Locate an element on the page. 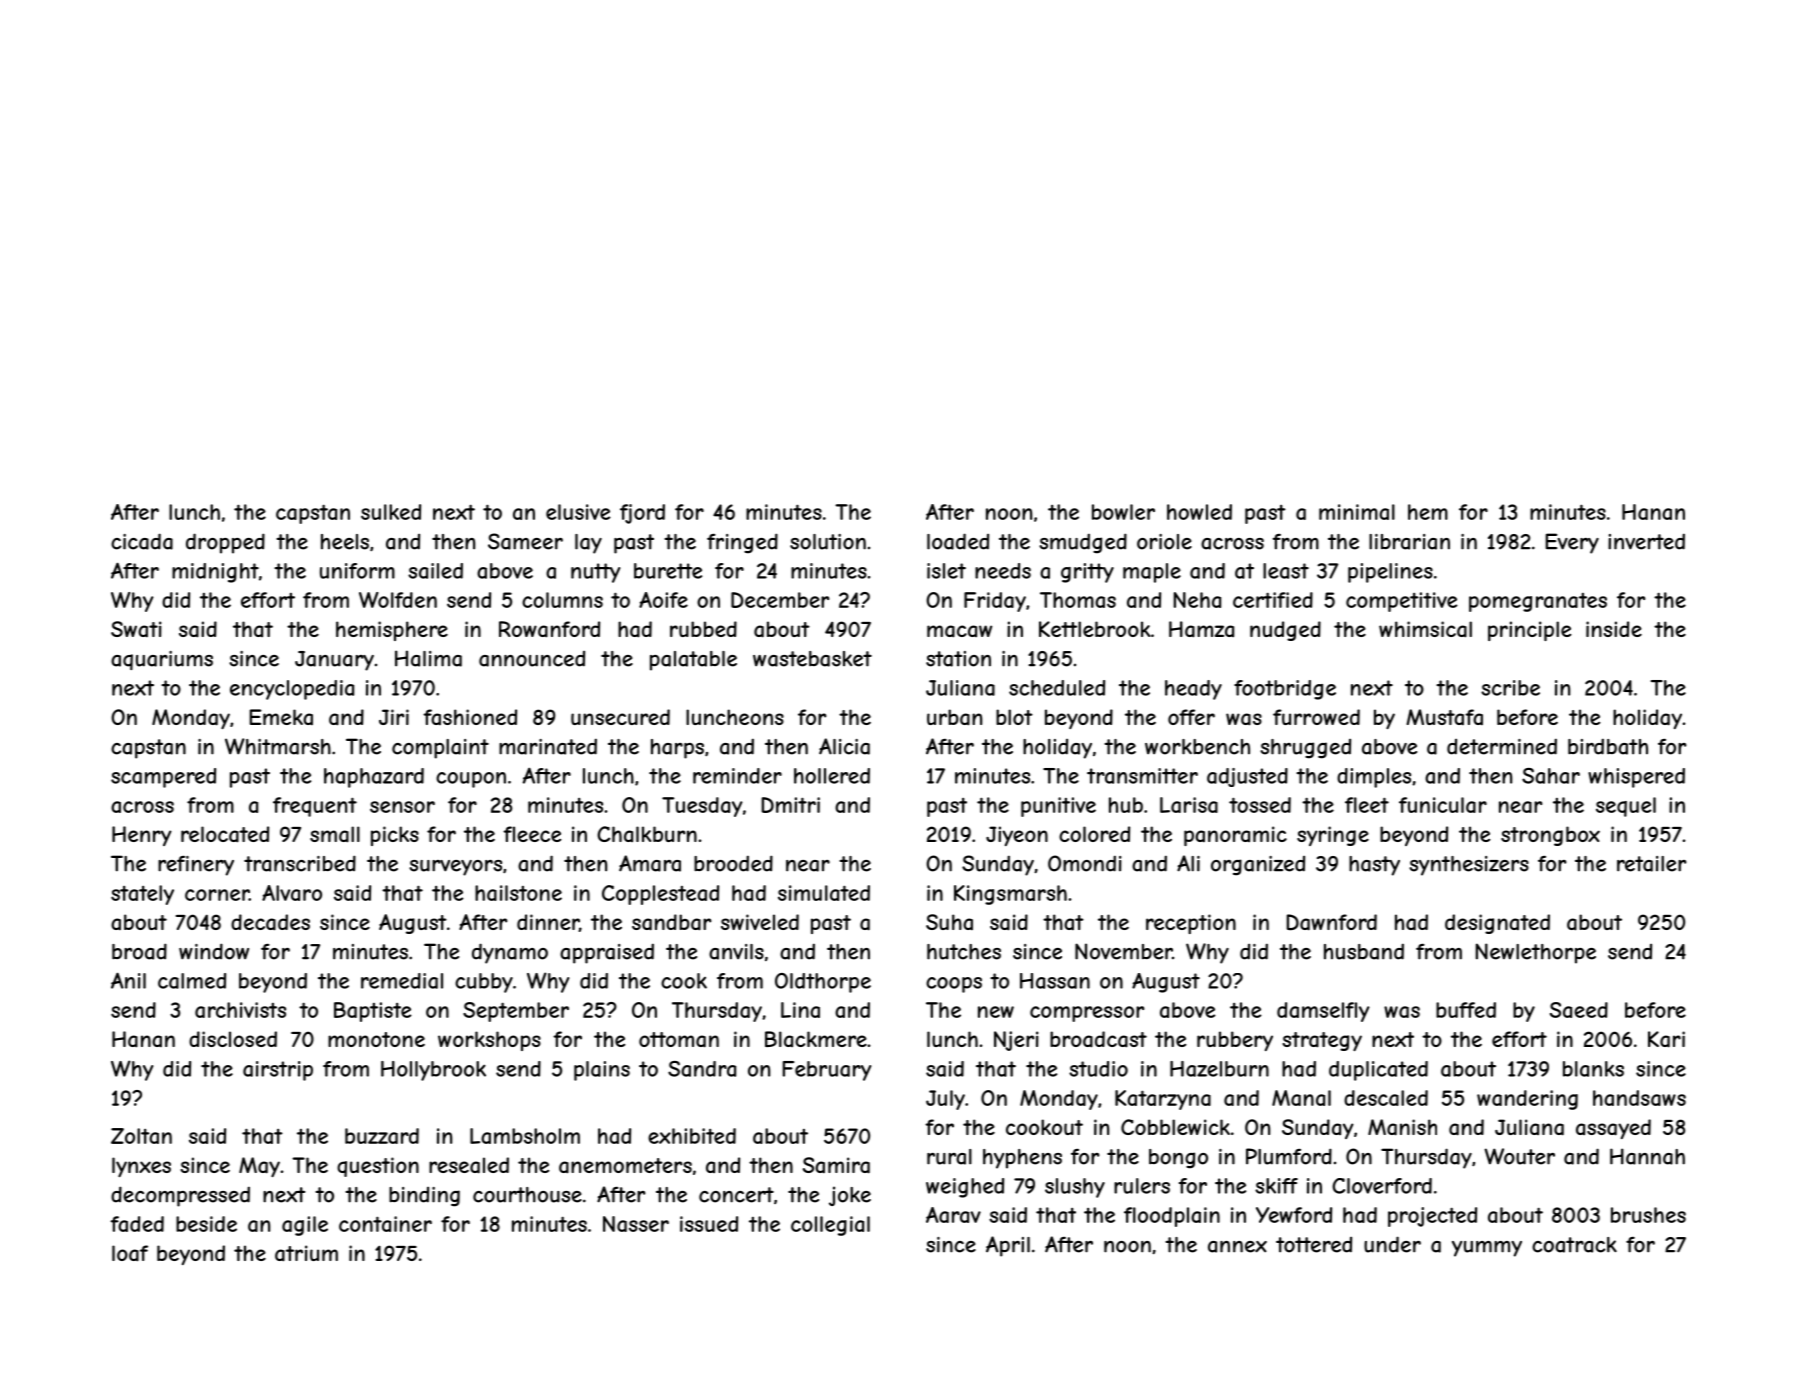 This image has width=1797, height=1388. bowler is located at coordinates (1123, 512).
